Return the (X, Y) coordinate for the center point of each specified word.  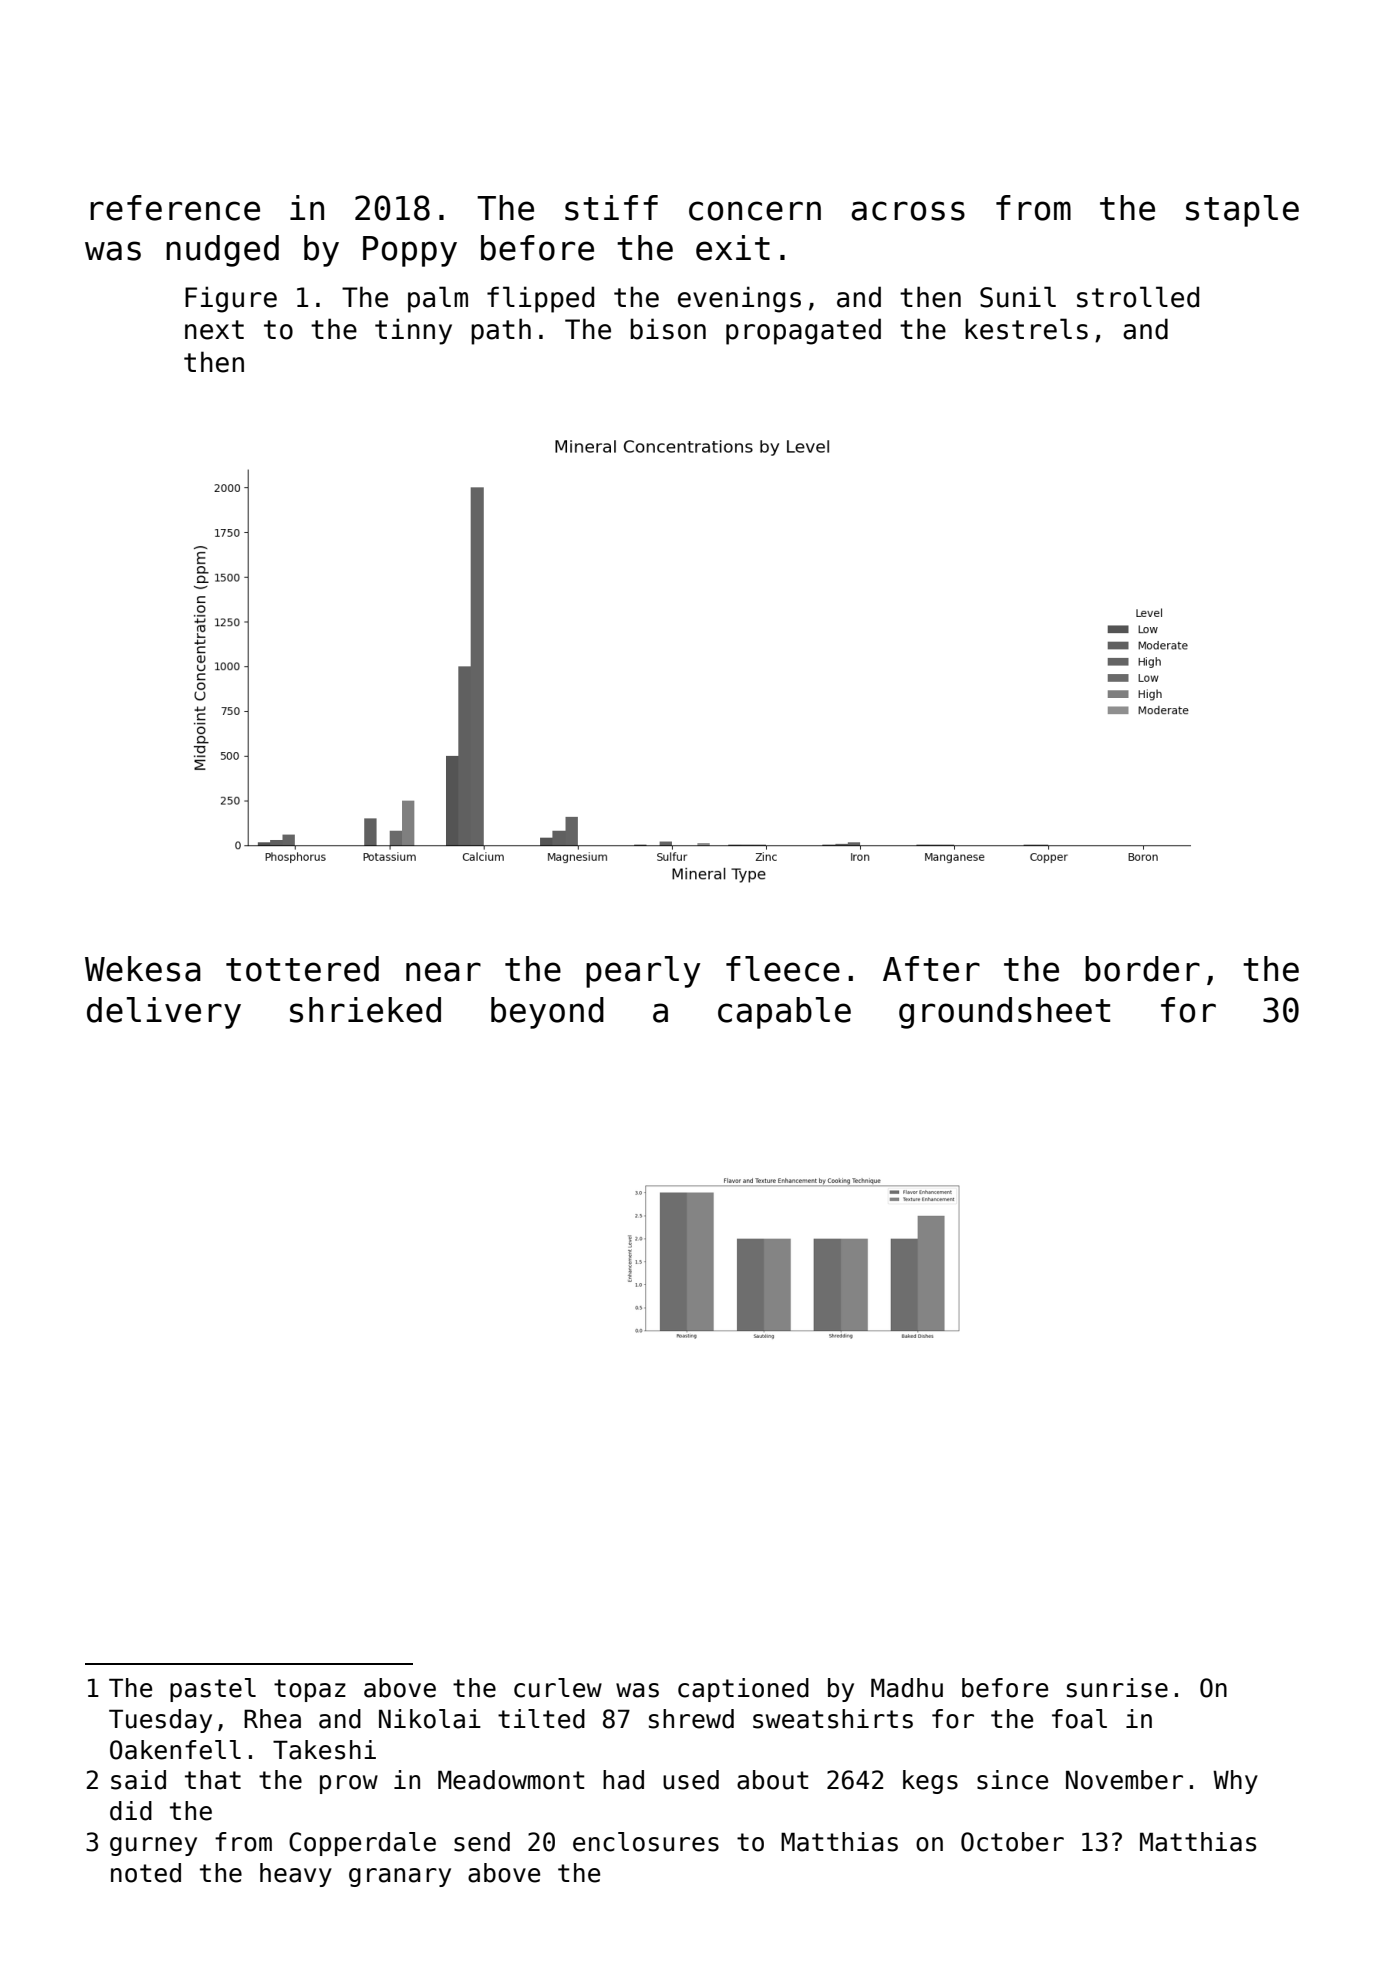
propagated (803, 331)
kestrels (1026, 329)
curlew (558, 1688)
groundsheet (1004, 1013)
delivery (164, 1013)
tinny (413, 331)
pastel (213, 1690)
